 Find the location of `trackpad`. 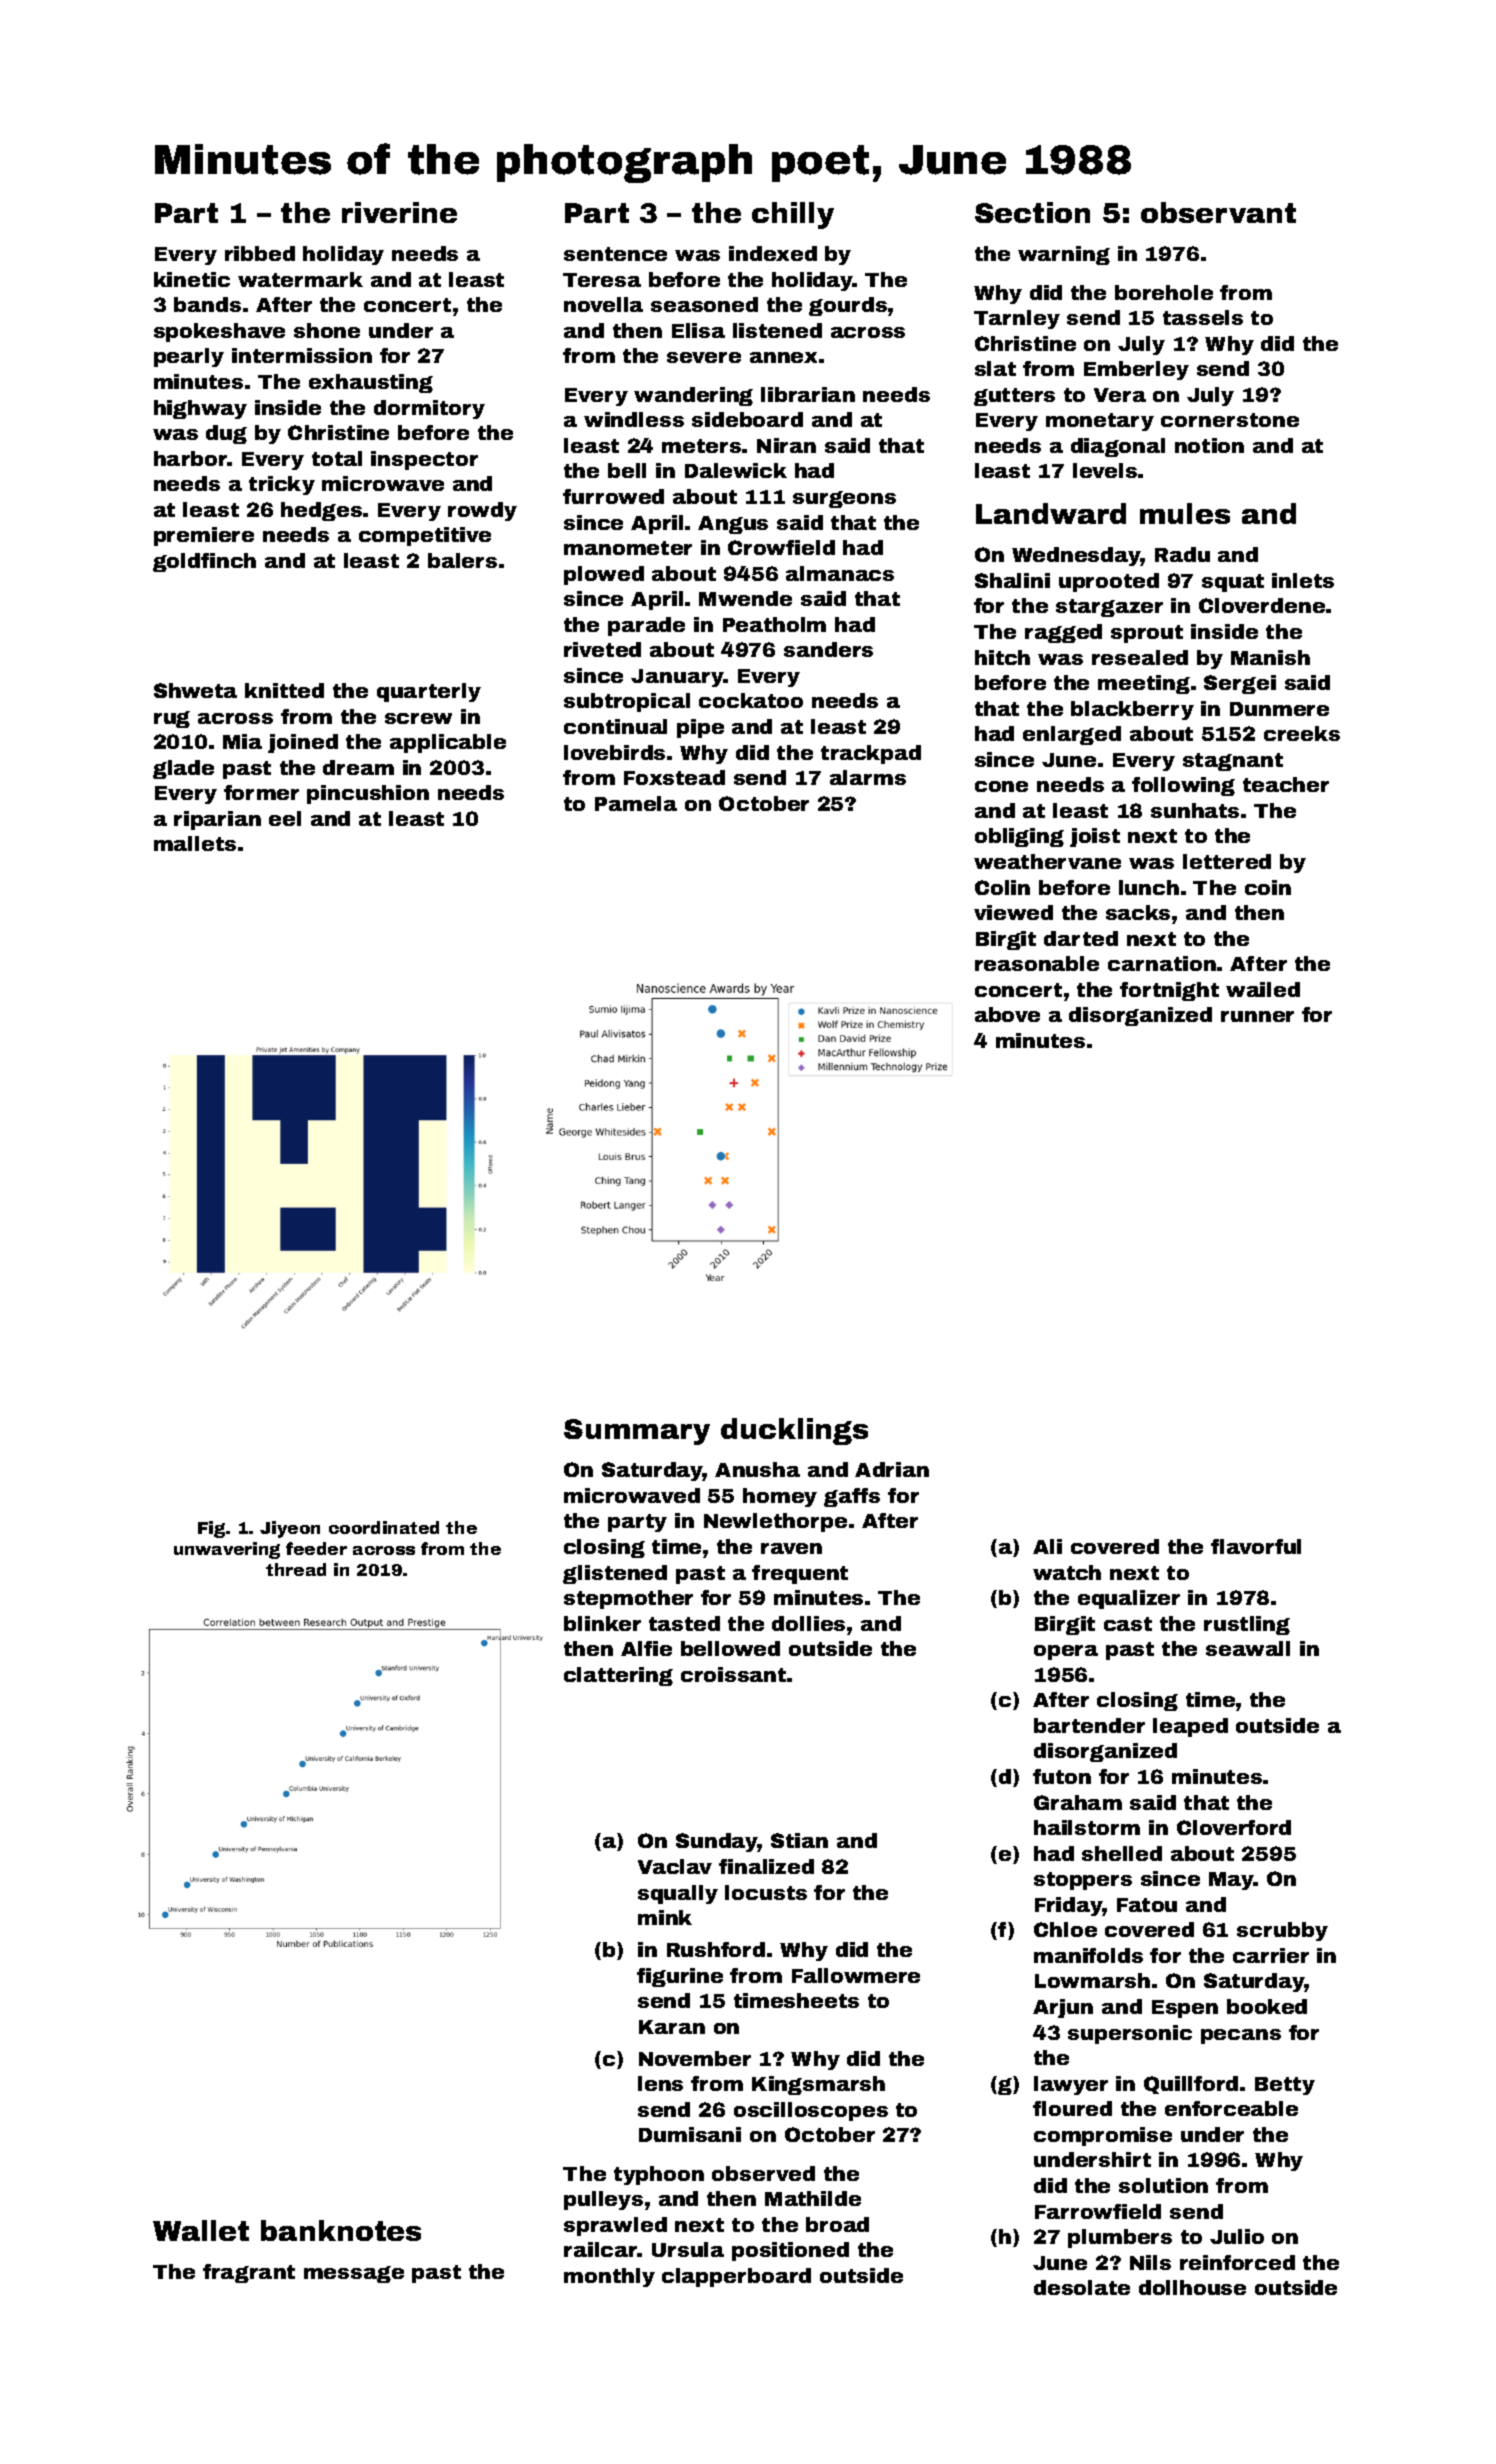

trackpad is located at coordinates (871, 754).
